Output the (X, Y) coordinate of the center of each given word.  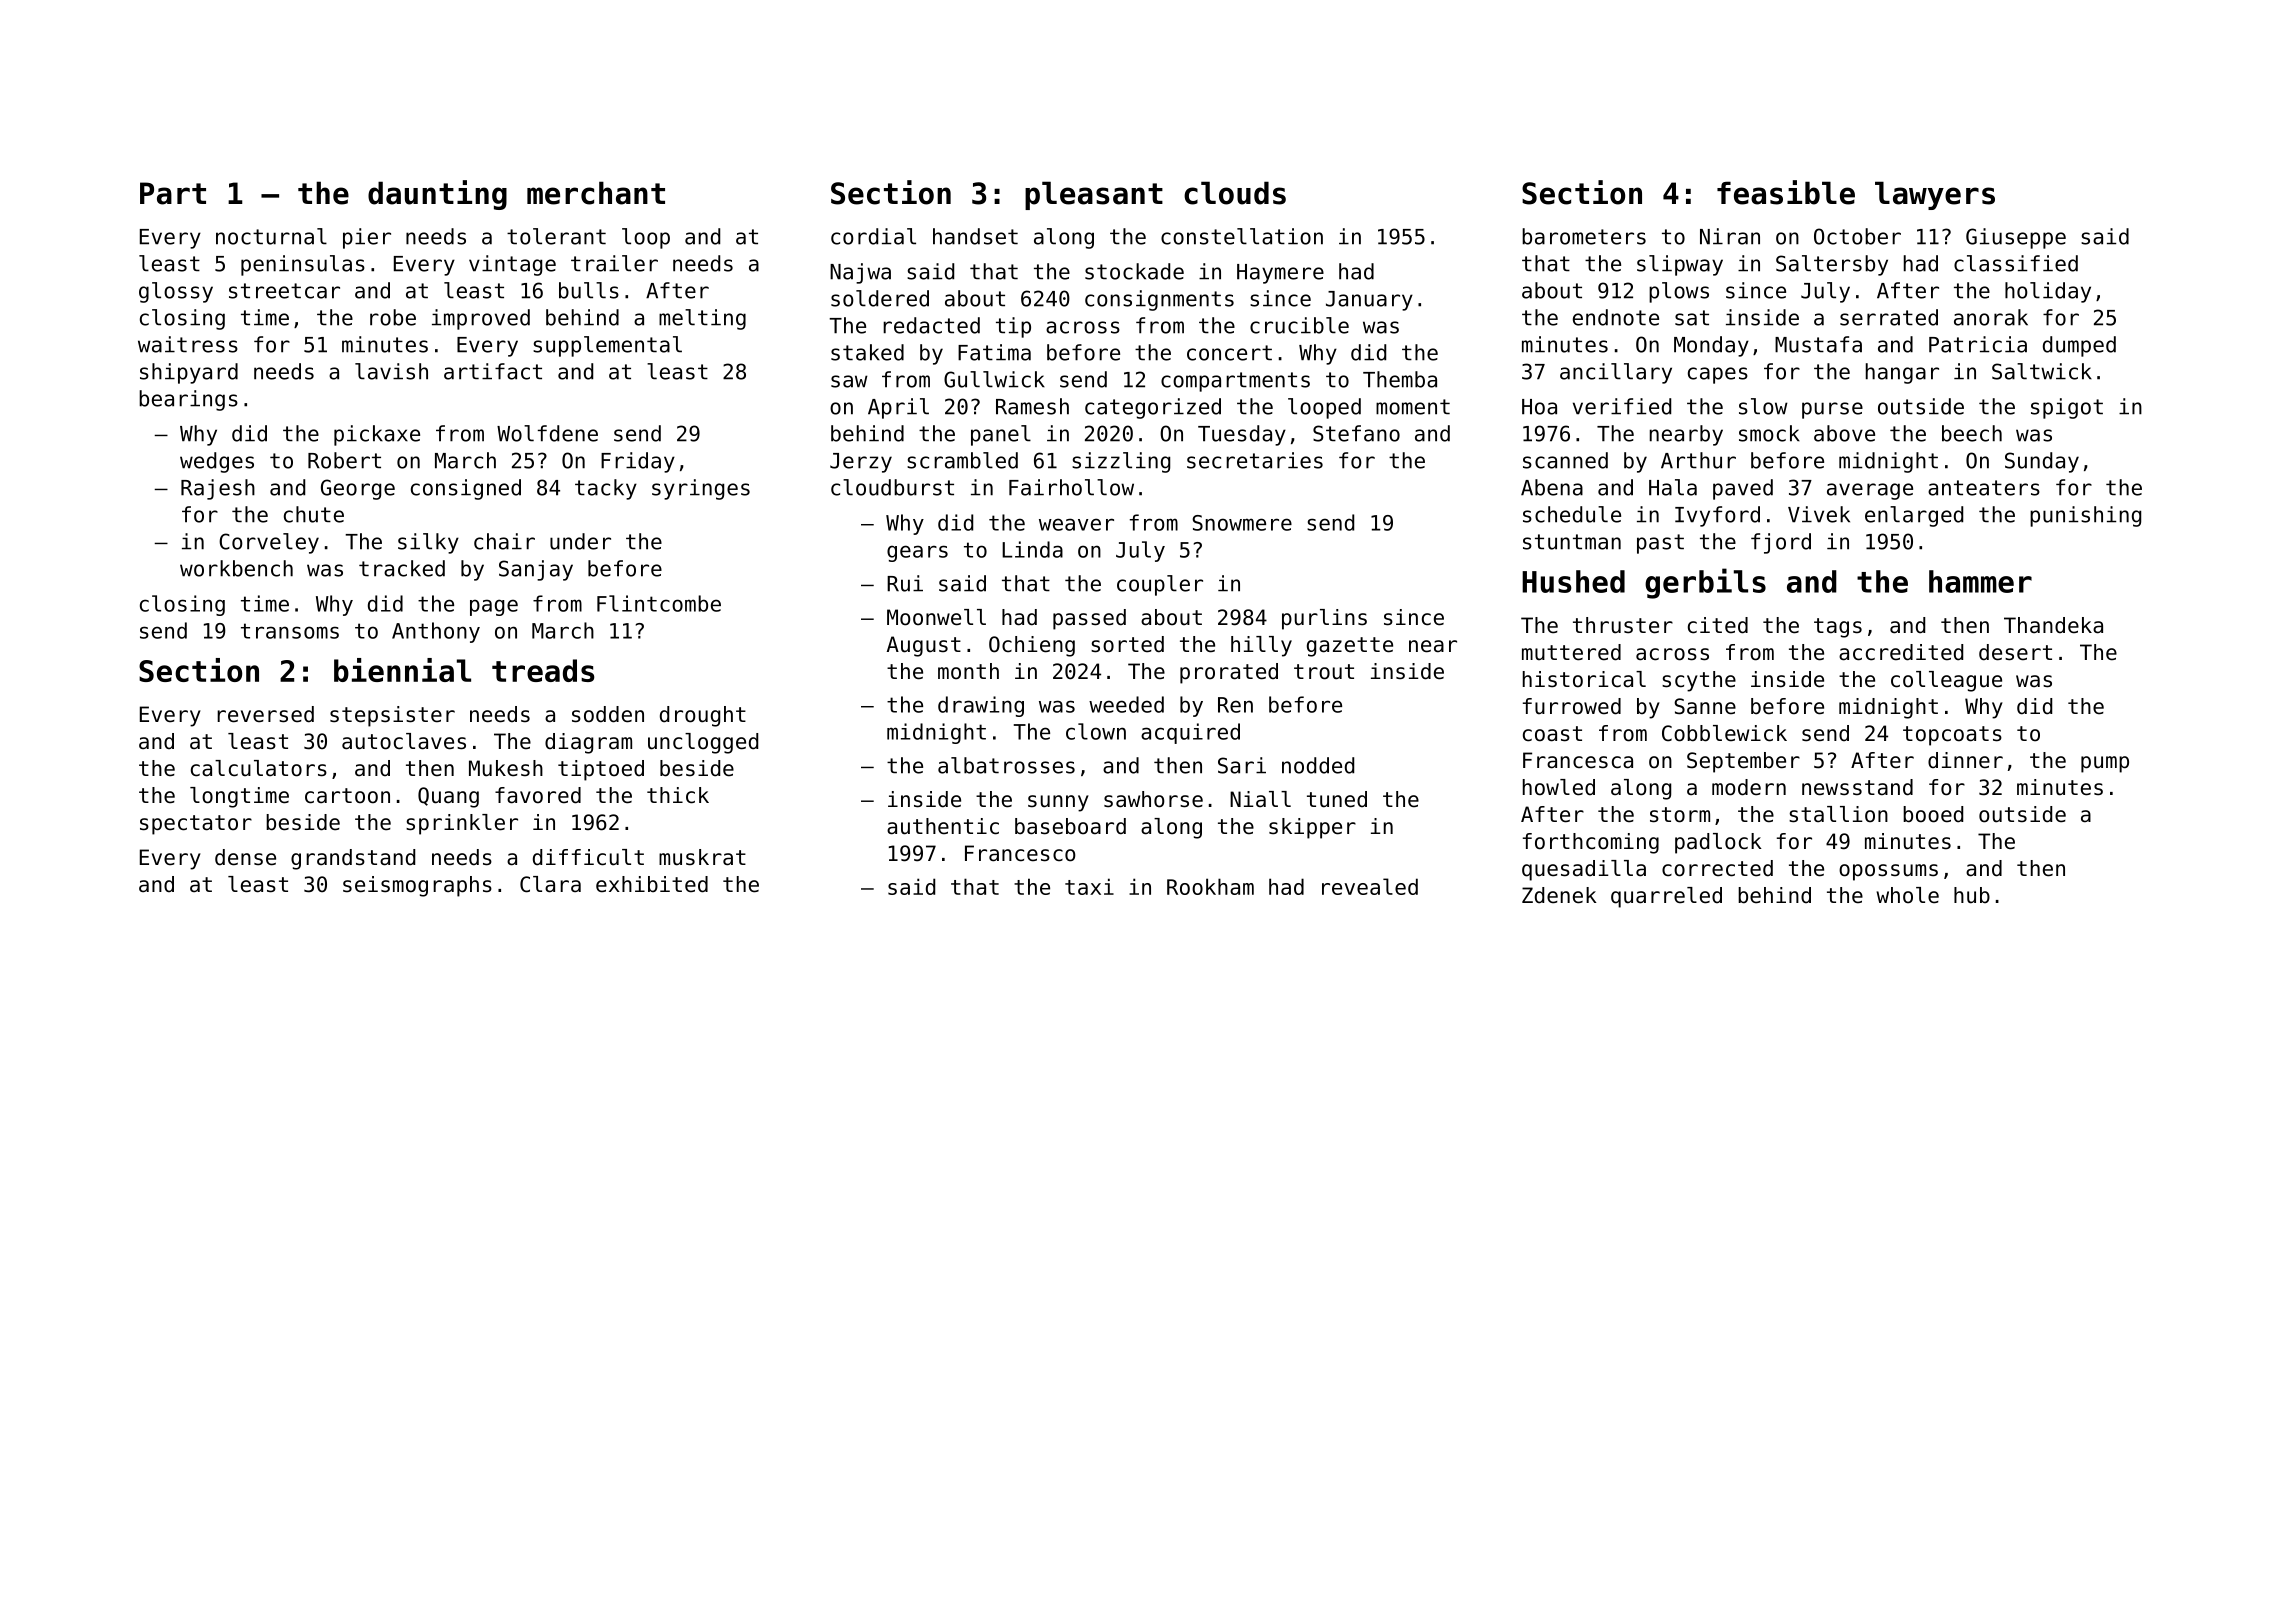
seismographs (417, 886)
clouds (1235, 193)
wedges (217, 462)
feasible (1786, 192)
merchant (596, 193)
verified (1622, 406)
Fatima (994, 352)
